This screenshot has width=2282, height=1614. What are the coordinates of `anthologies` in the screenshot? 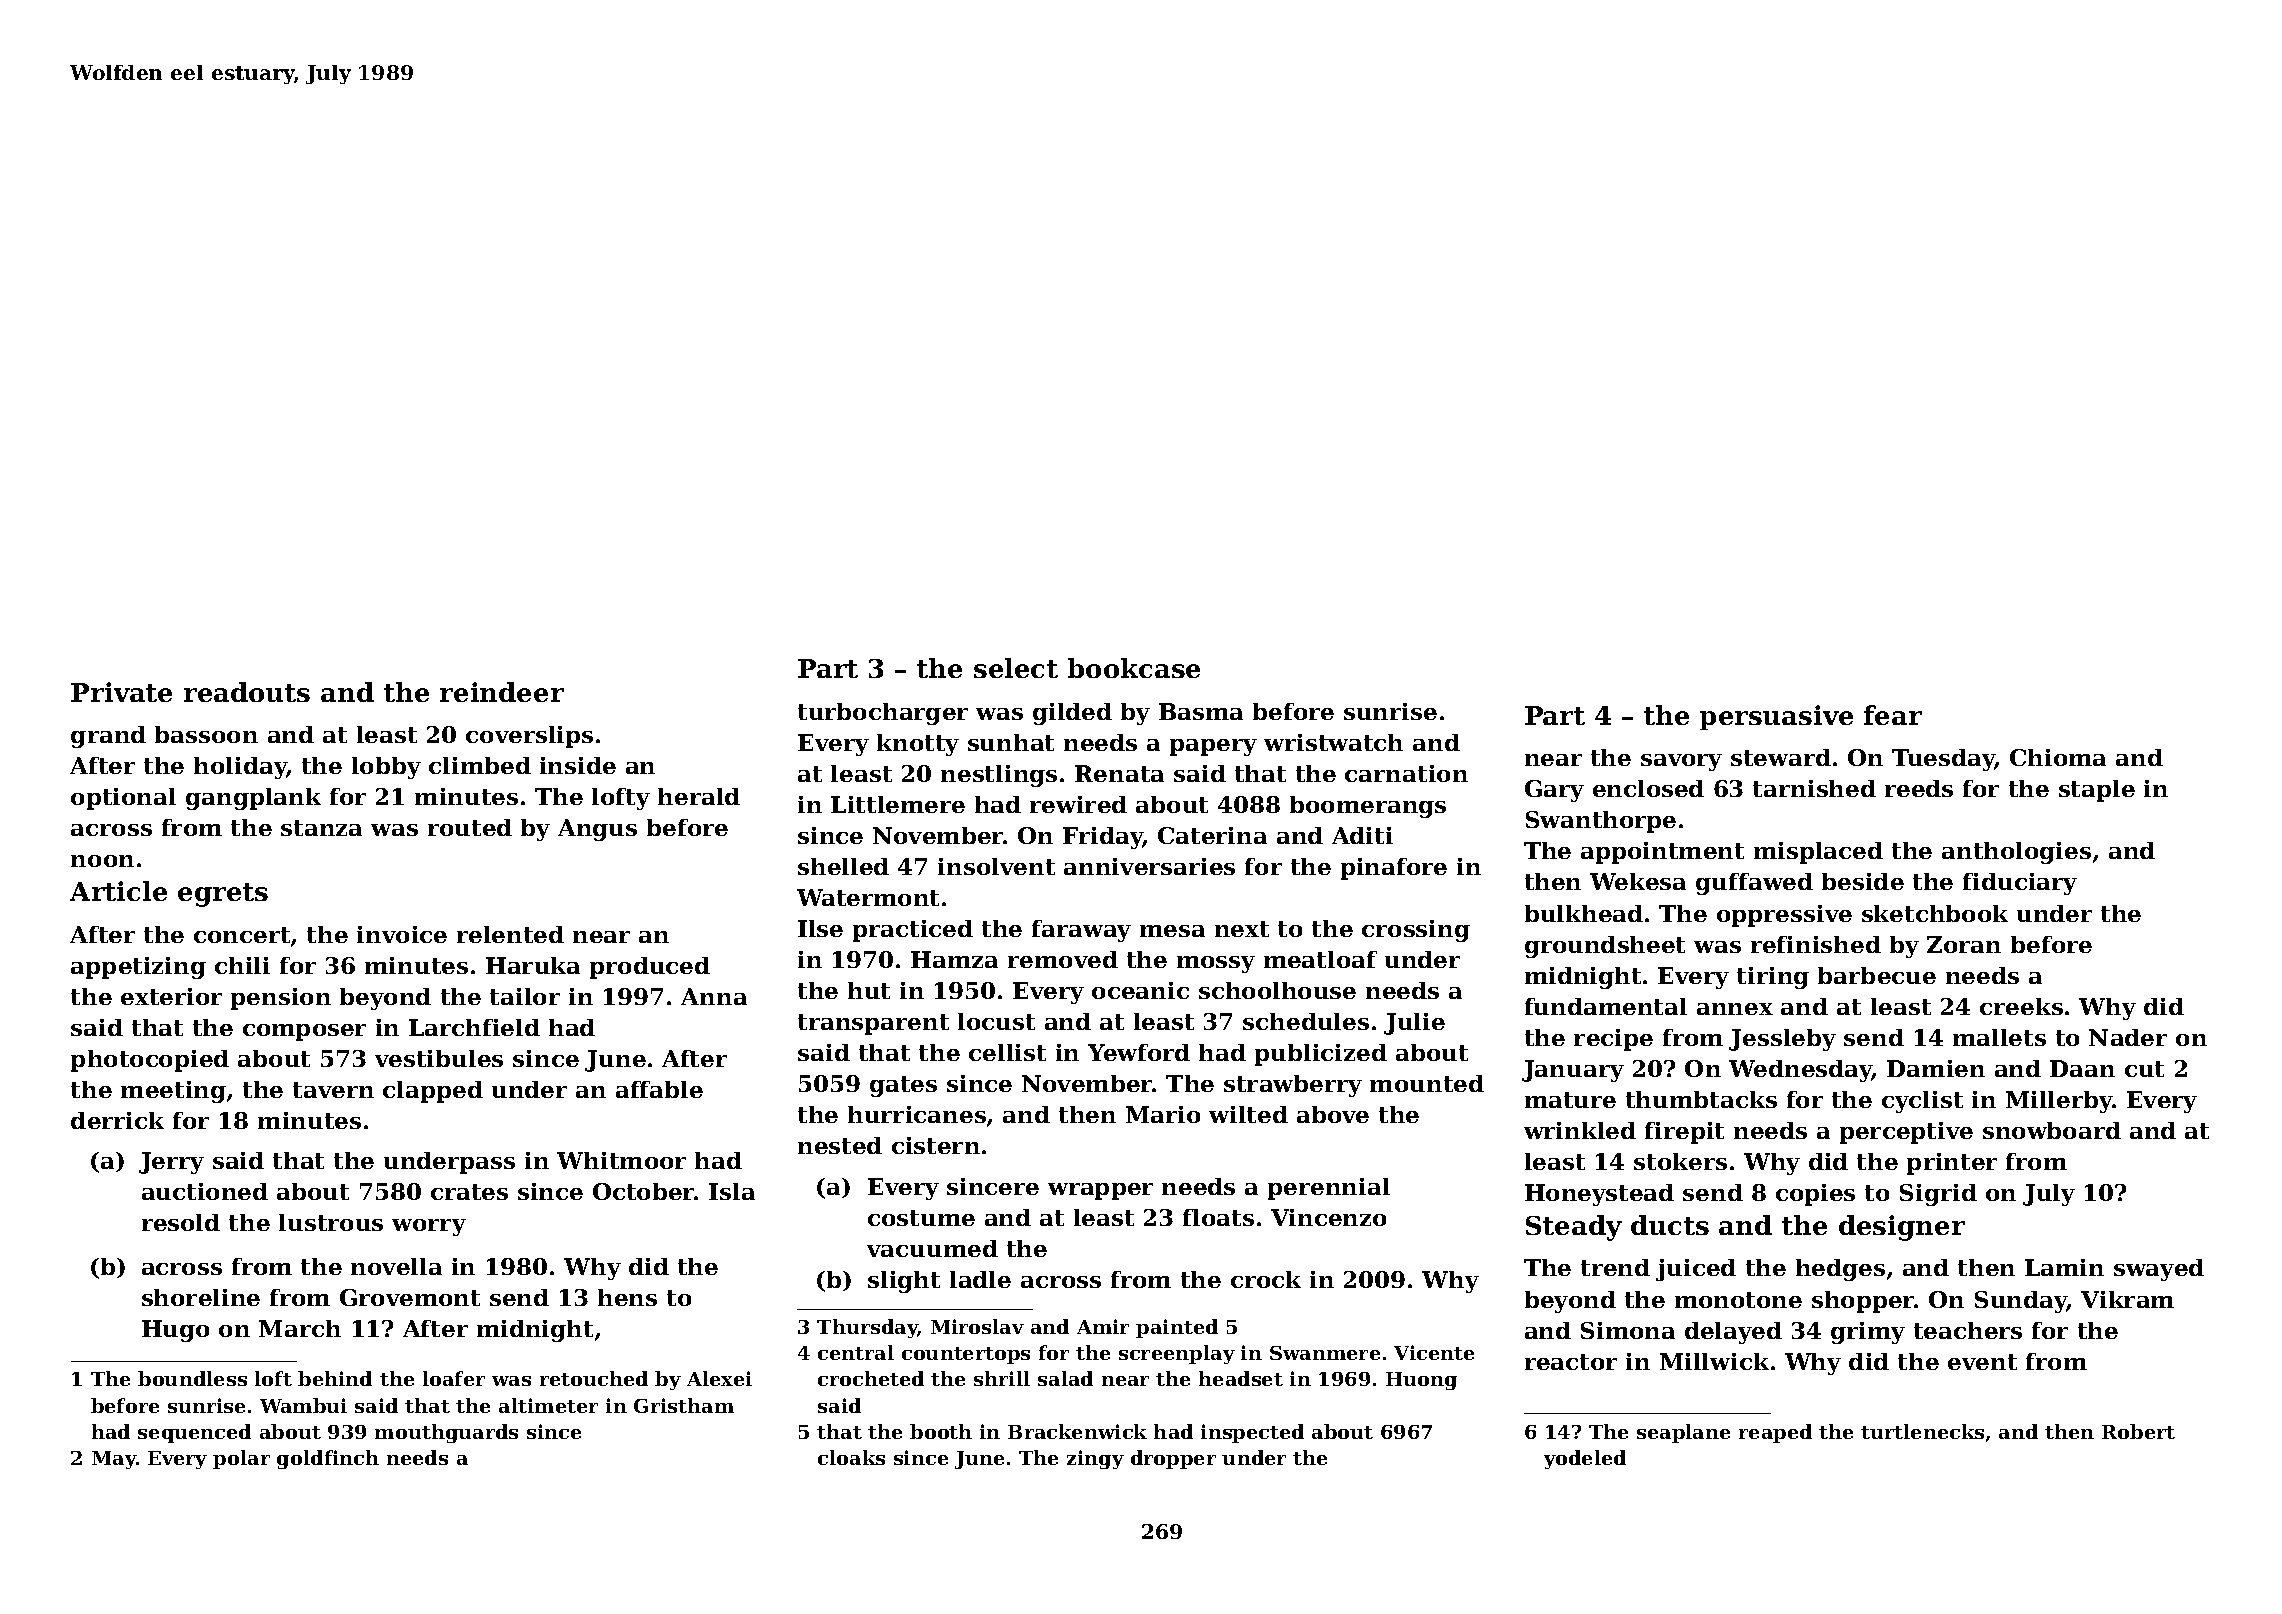 It's located at (2016, 853).
